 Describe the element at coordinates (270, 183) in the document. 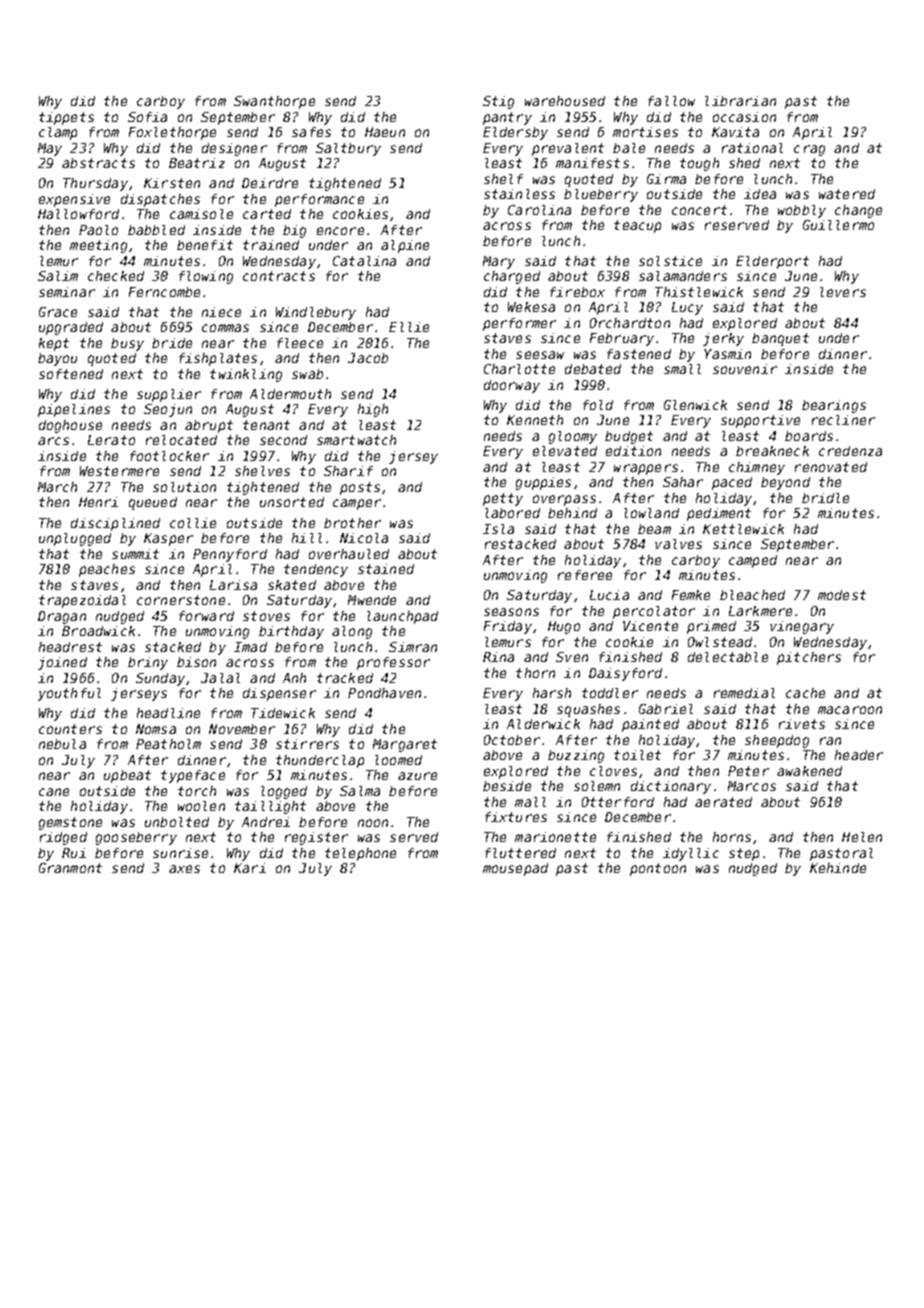

I see `Deirdre` at that location.
